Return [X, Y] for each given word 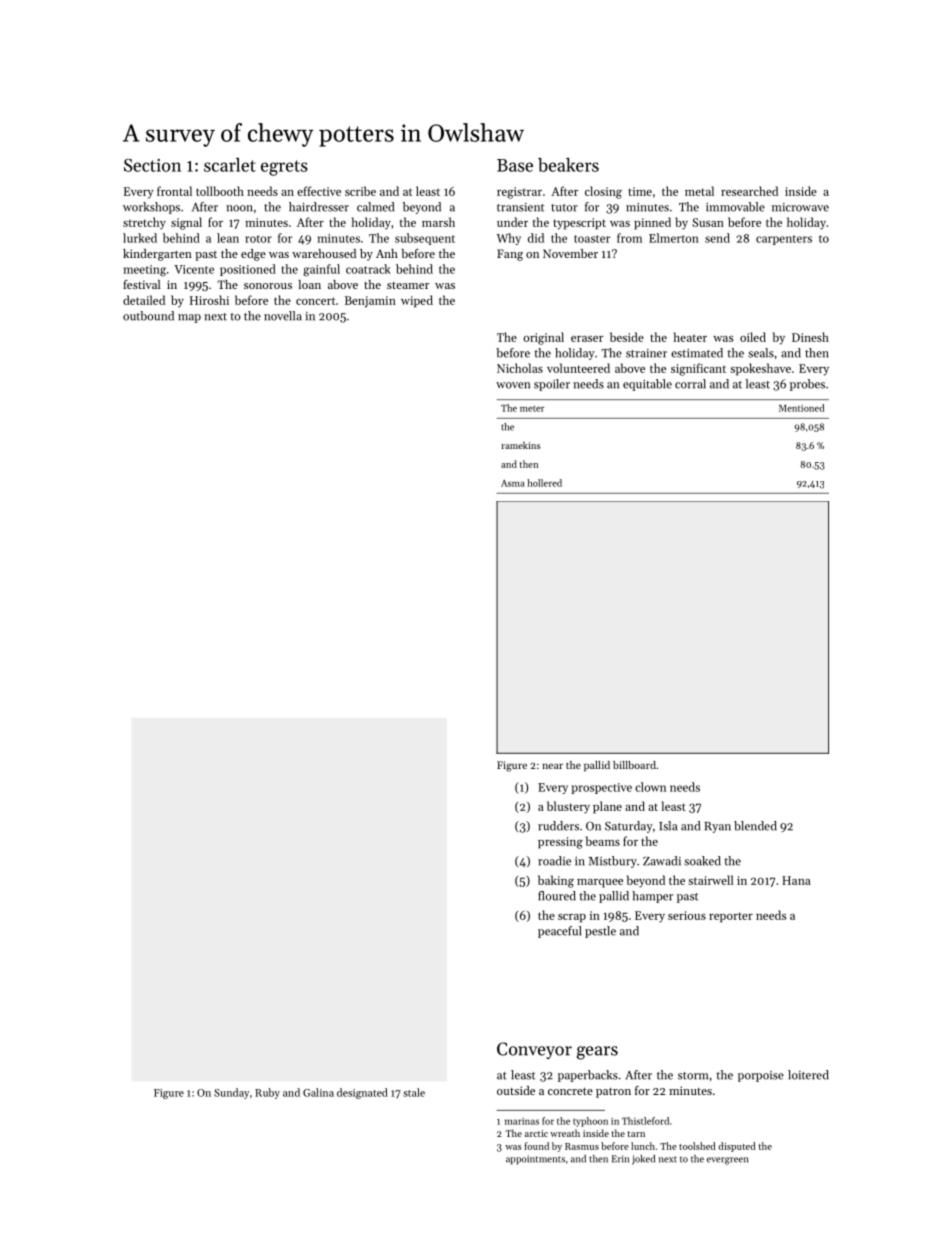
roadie [554, 861]
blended [755, 826]
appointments [535, 1160]
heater [690, 337]
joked [643, 1160]
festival [142, 284]
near [552, 766]
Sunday [231, 1093]
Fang [510, 255]
